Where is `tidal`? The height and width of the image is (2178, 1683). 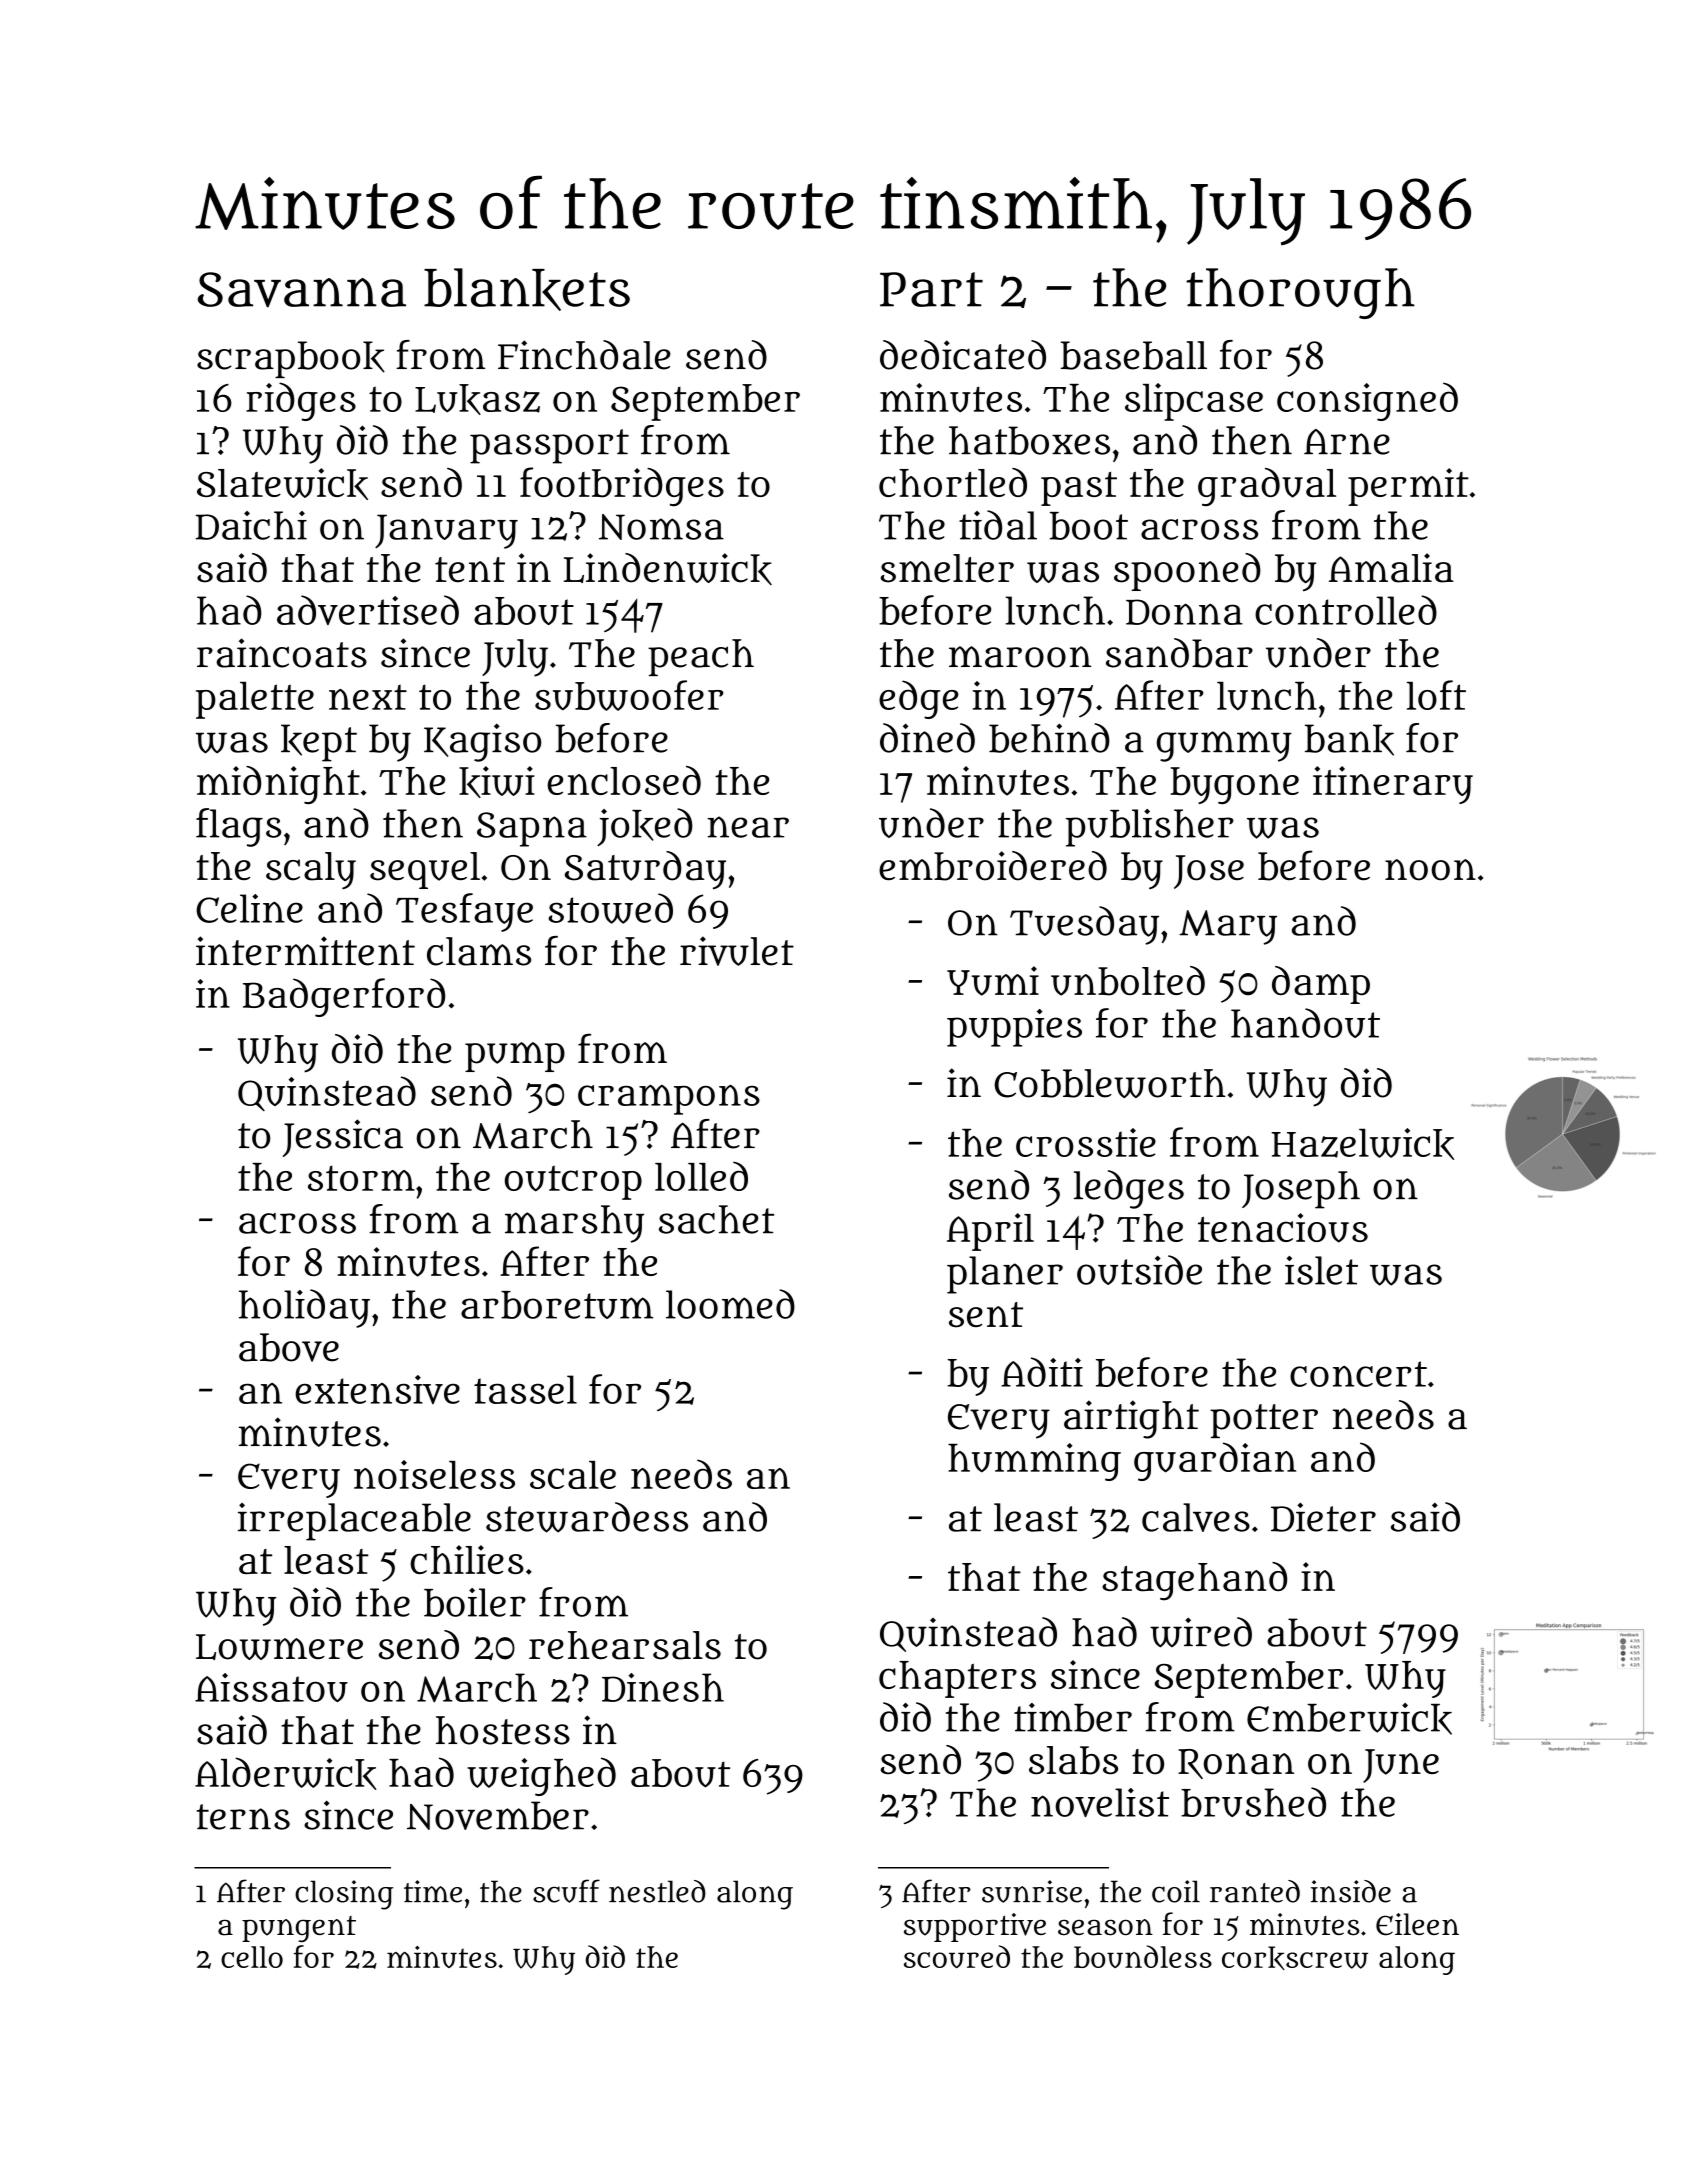 tidal is located at coordinates (998, 525).
